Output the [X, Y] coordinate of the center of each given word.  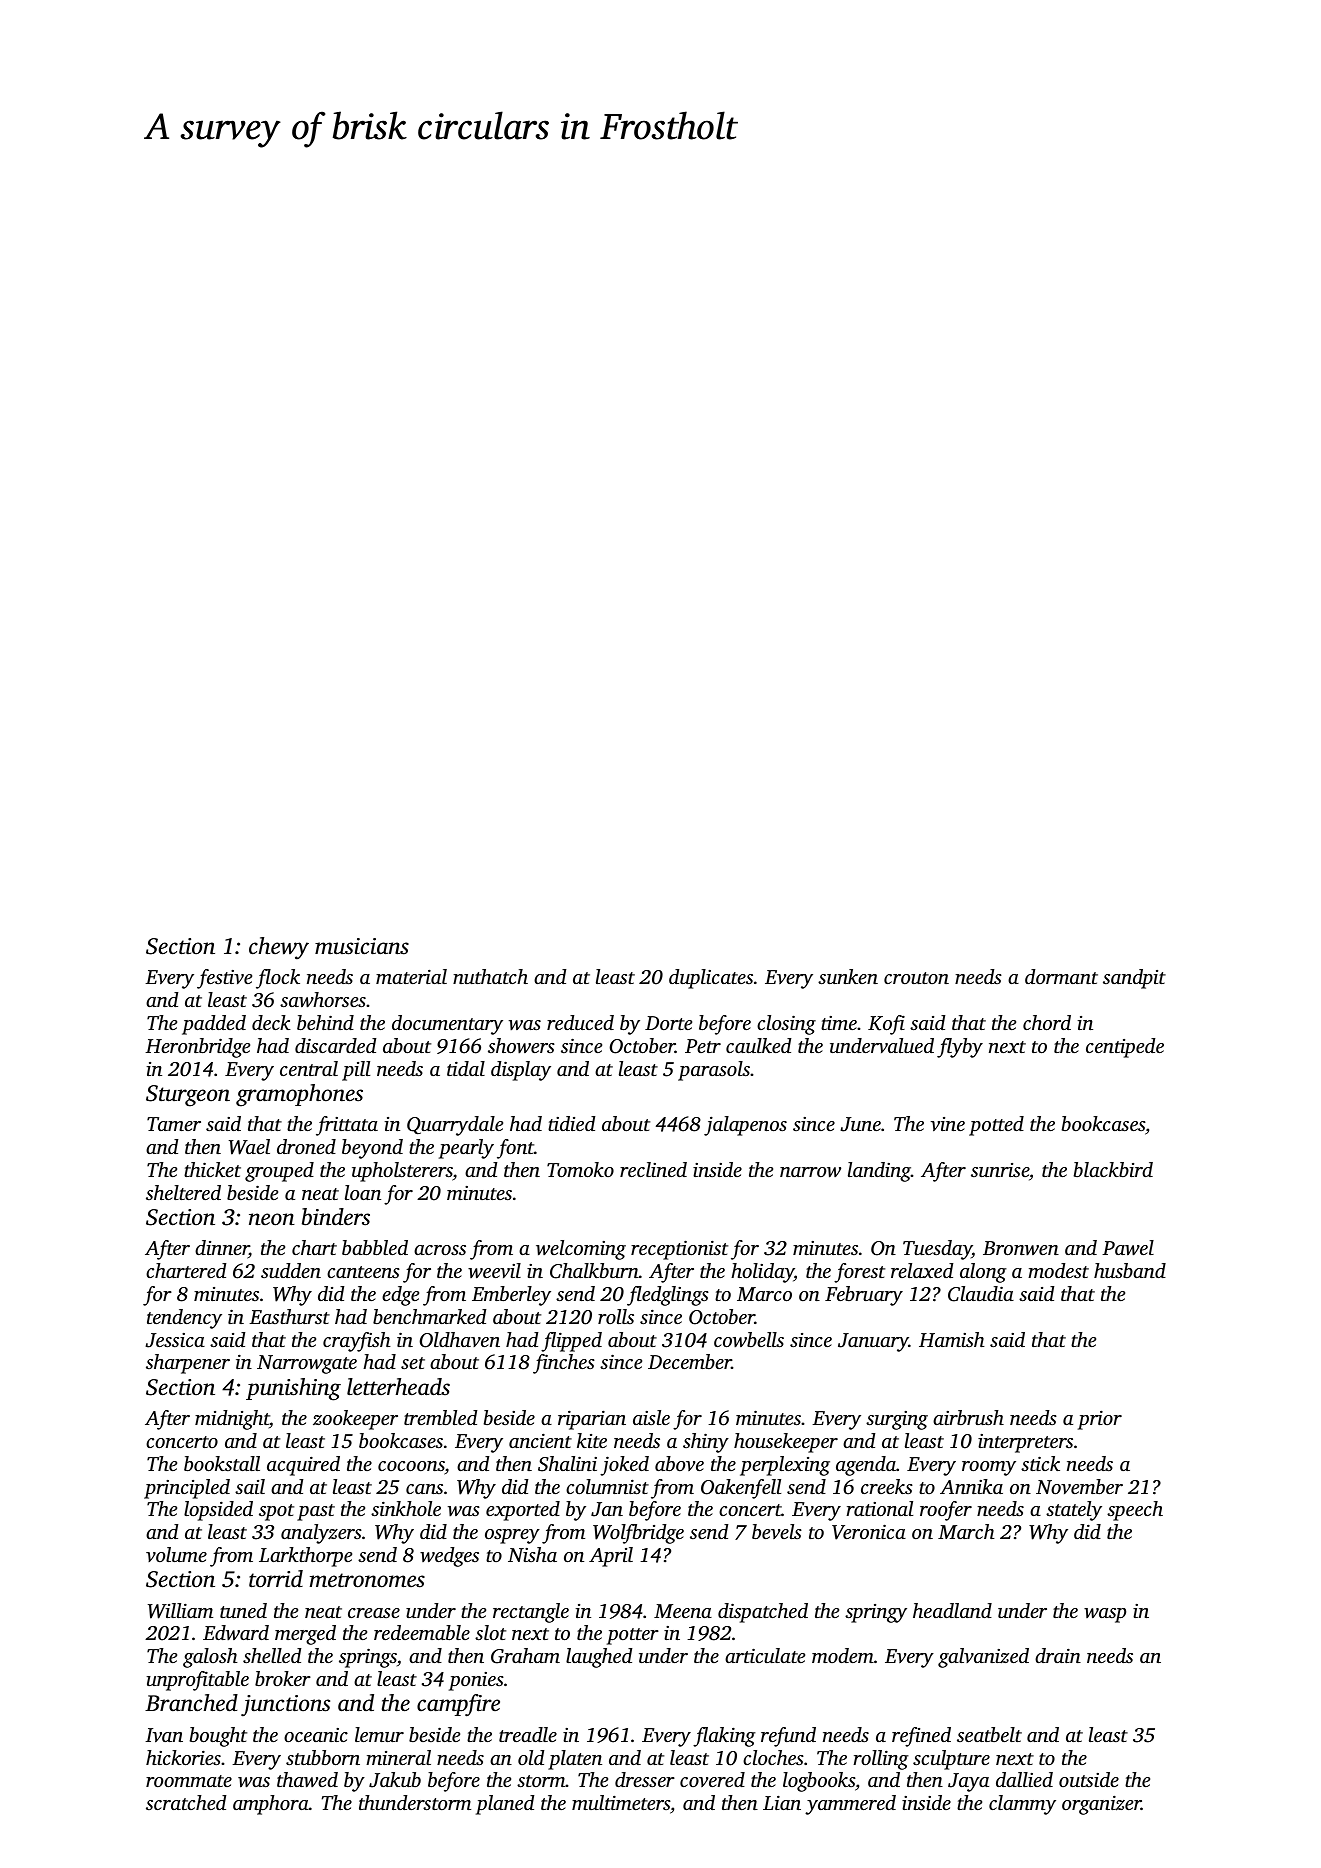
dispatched [763, 1613]
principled [187, 1489]
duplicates [711, 979]
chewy [279, 948]
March [966, 1531]
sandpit [1134, 979]
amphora [271, 1805]
